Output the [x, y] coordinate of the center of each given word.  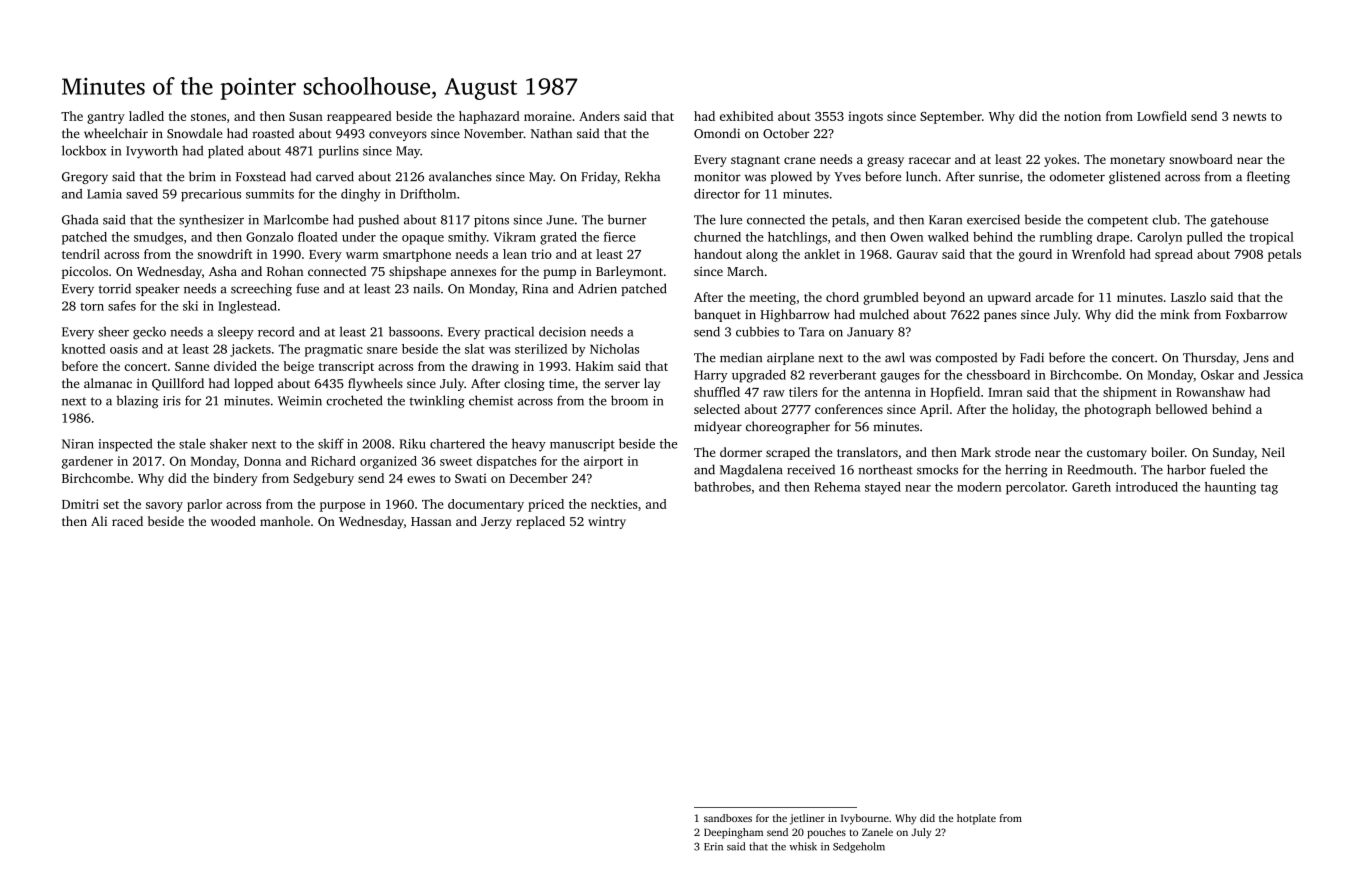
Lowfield [1162, 116]
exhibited [746, 116]
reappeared [359, 117]
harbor [1186, 469]
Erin [713, 846]
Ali [99, 521]
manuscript [582, 445]
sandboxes [728, 818]
